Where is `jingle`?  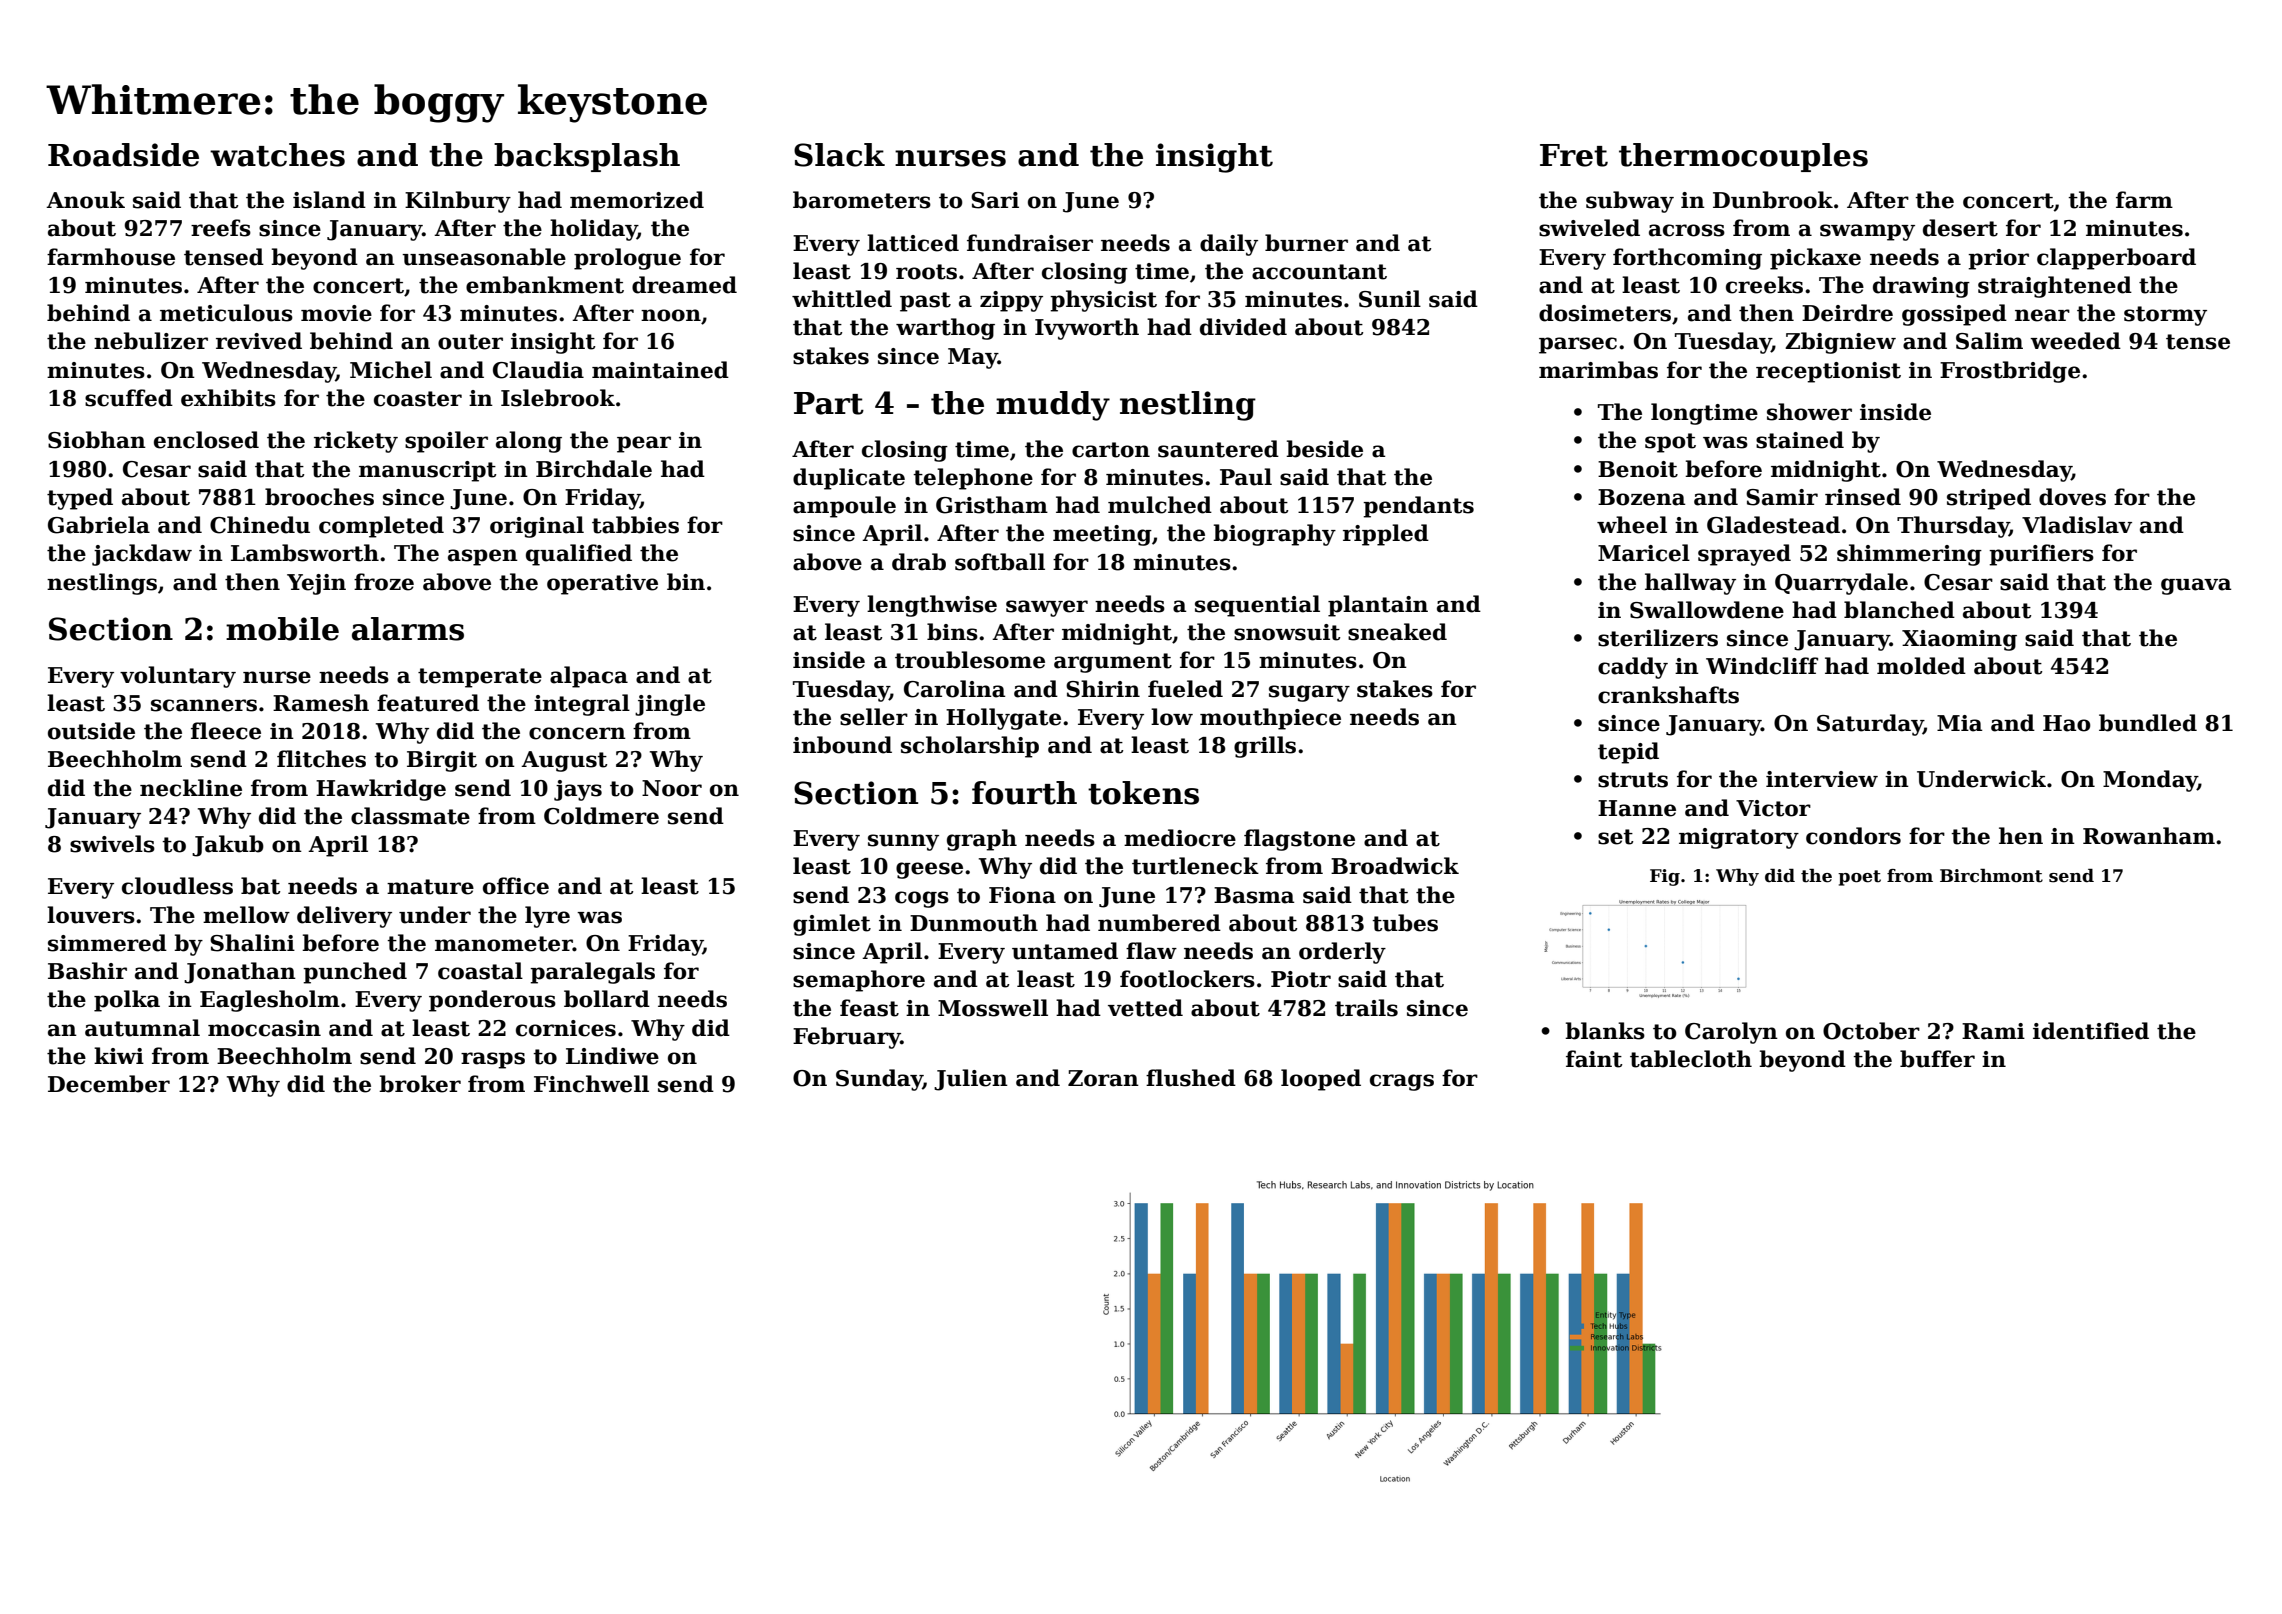 jingle is located at coordinates (670, 705).
